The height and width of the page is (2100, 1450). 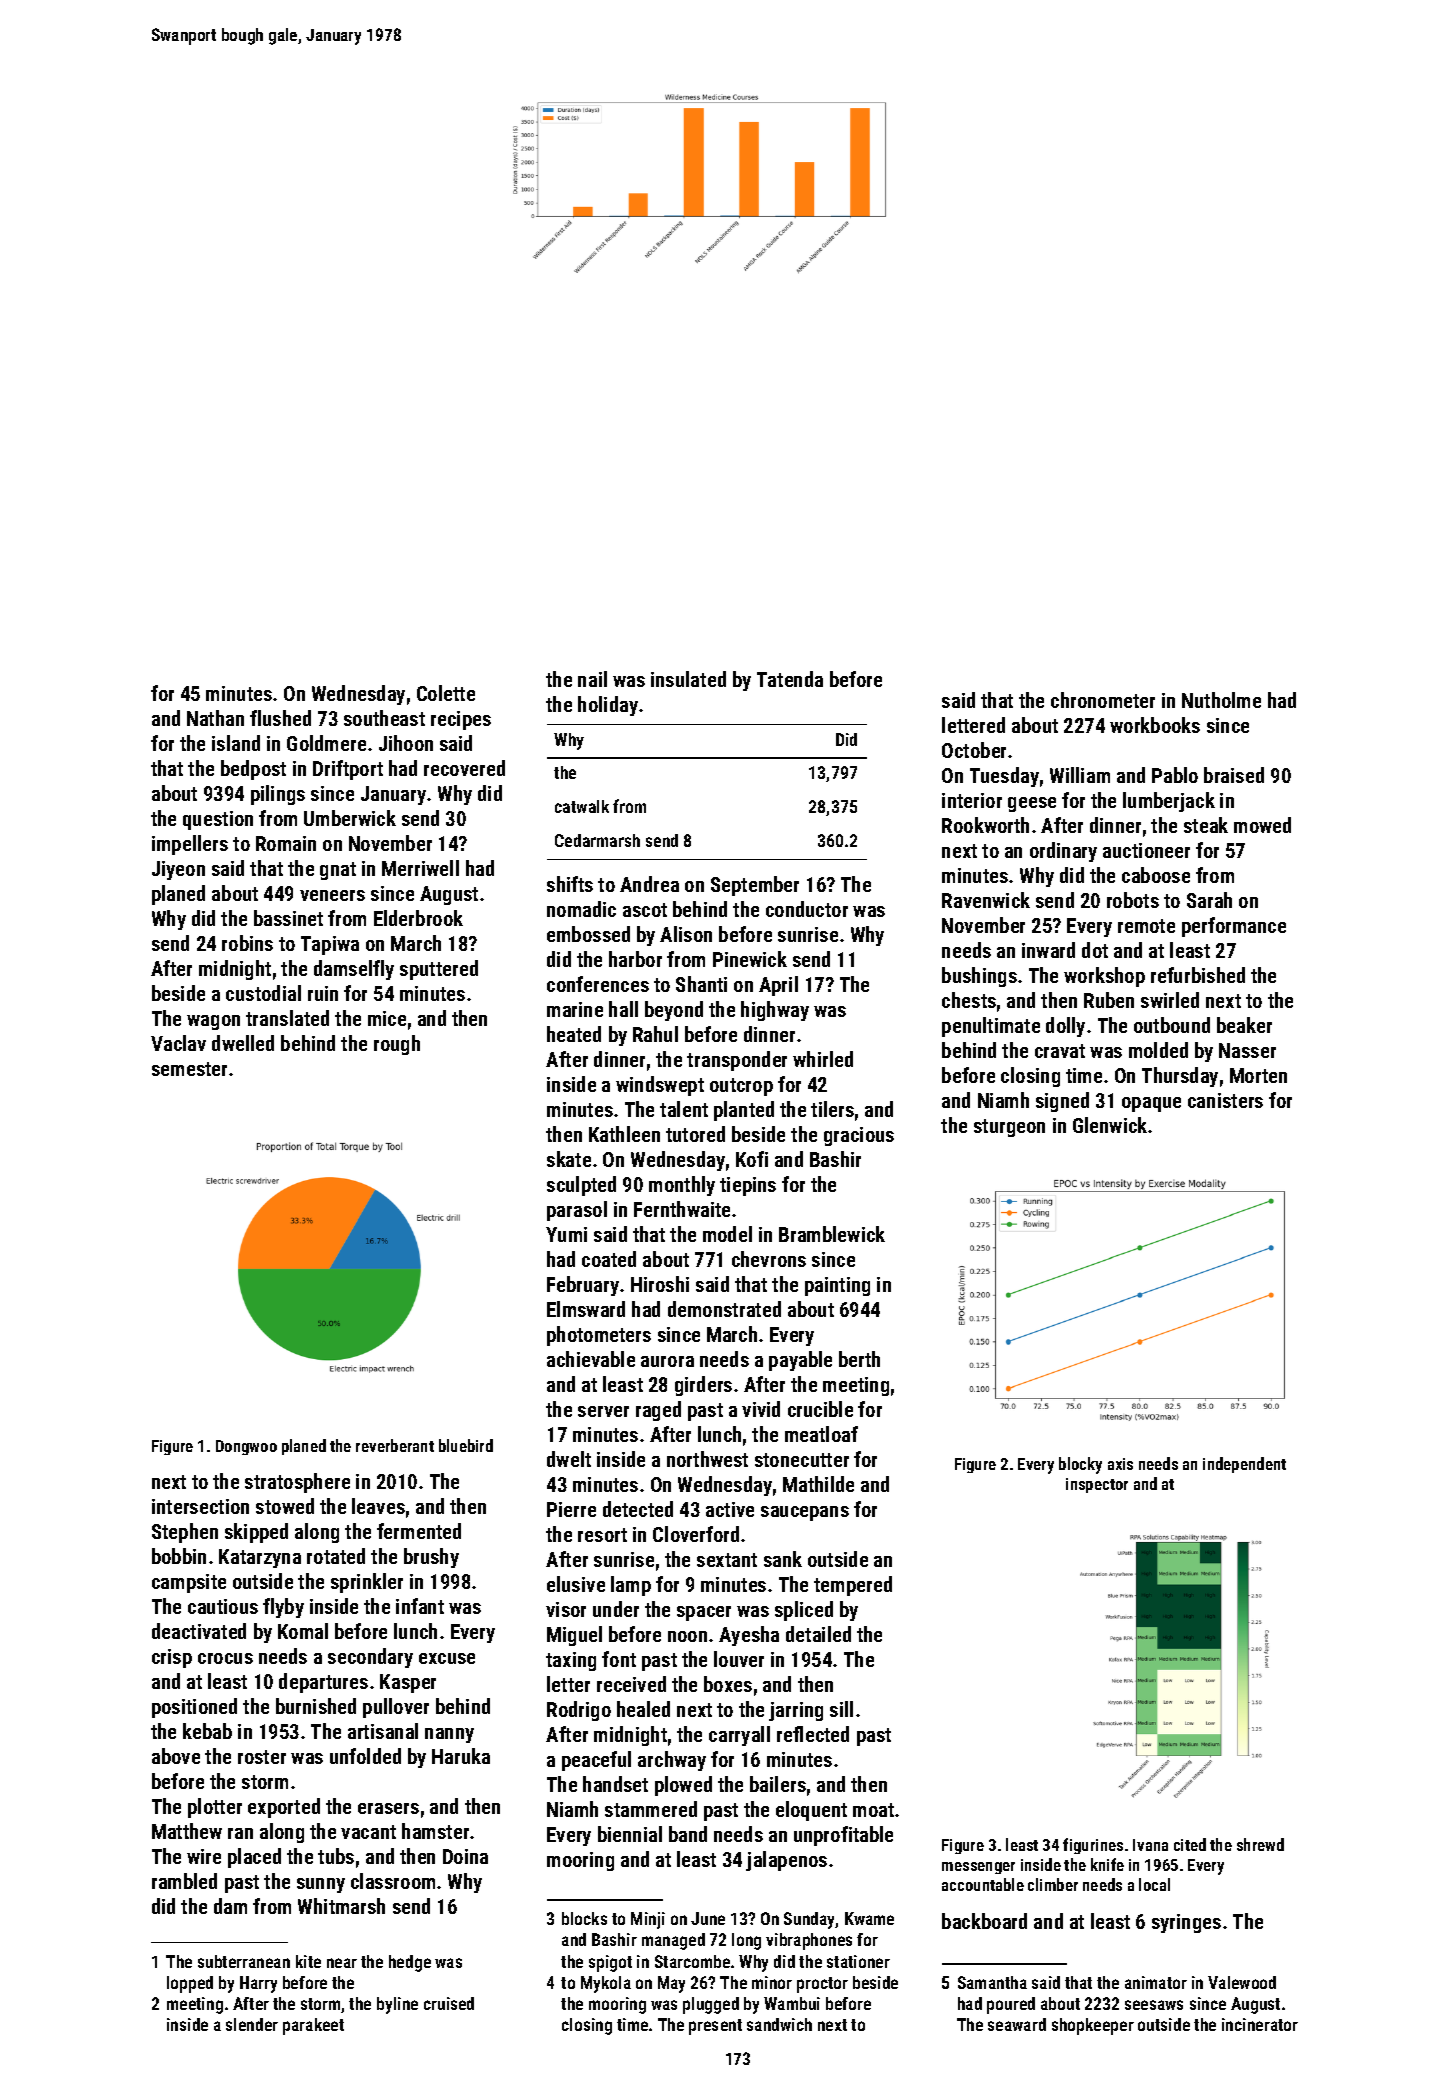 What do you see at coordinates (449, 2003) in the page?
I see `cruised` at bounding box center [449, 2003].
